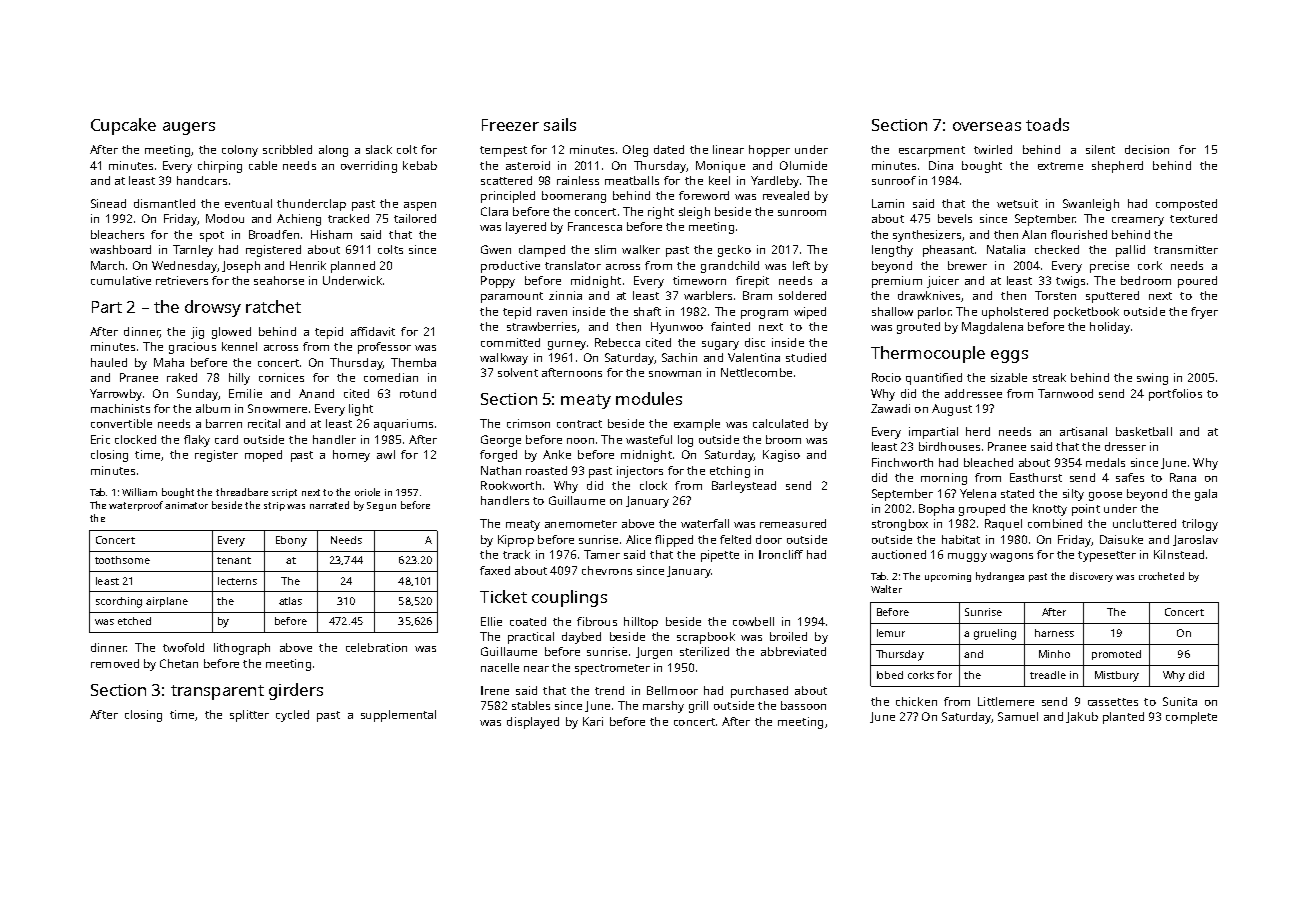 This document has height=924, width=1308. I want to click on toads, so click(1047, 124).
